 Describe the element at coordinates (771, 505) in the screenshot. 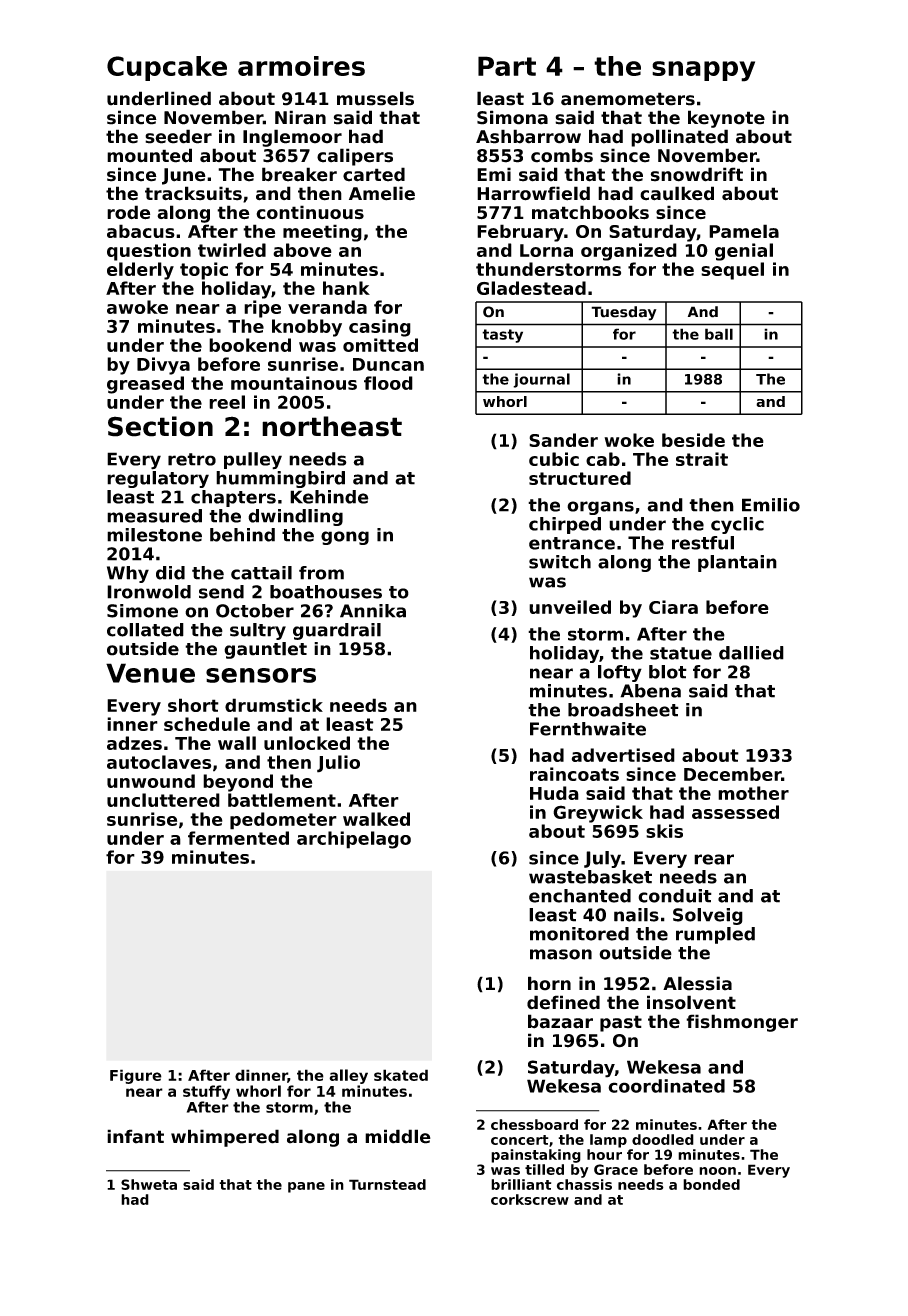

I see `Emilio` at that location.
